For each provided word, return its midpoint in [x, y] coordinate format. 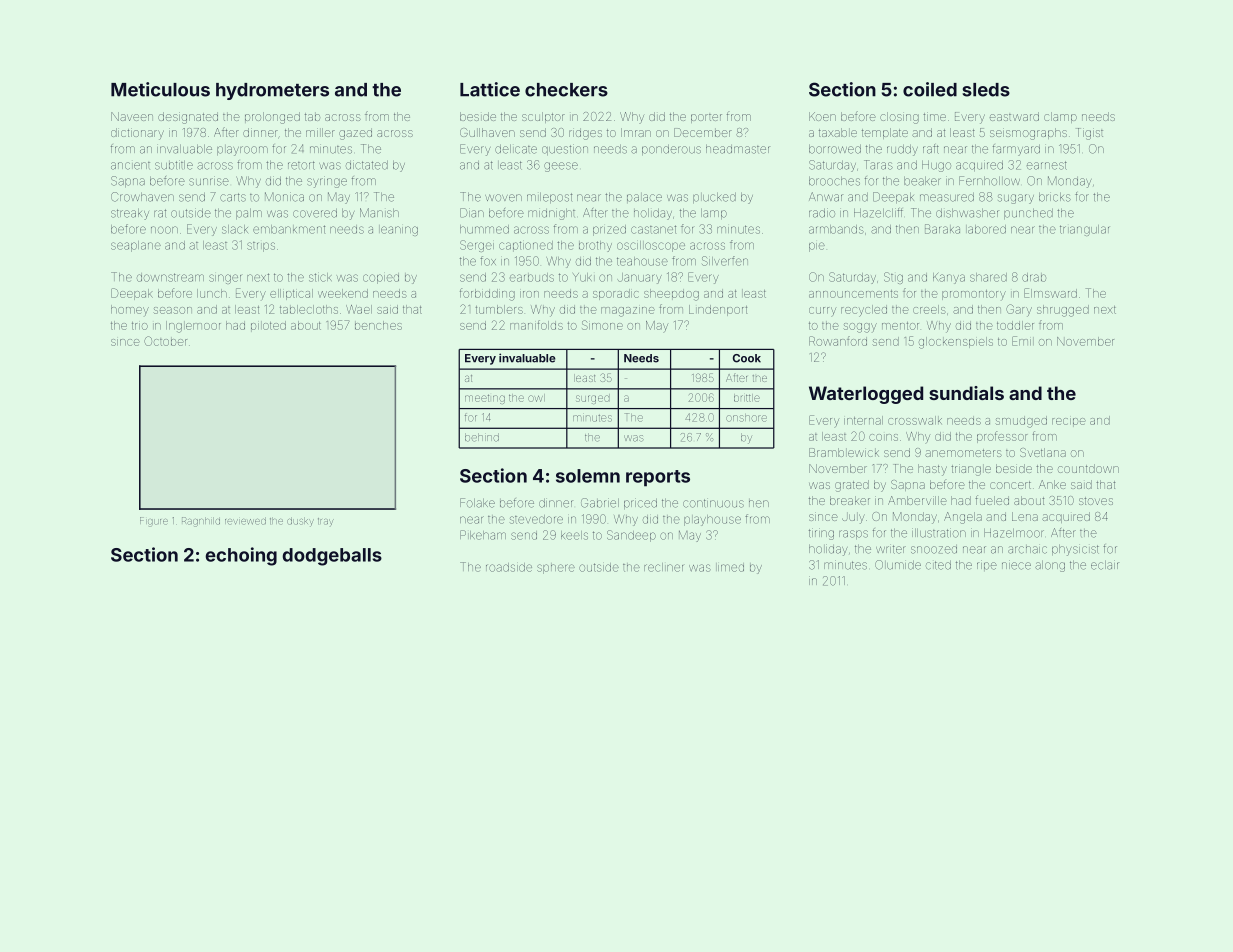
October [165, 341]
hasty [932, 470]
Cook [747, 358]
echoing [241, 556]
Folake [477, 503]
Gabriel [600, 503]
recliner [663, 567]
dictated [367, 165]
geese [561, 167]
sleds [986, 90]
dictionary [137, 134]
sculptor [543, 117]
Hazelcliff [878, 213]
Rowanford [838, 341]
